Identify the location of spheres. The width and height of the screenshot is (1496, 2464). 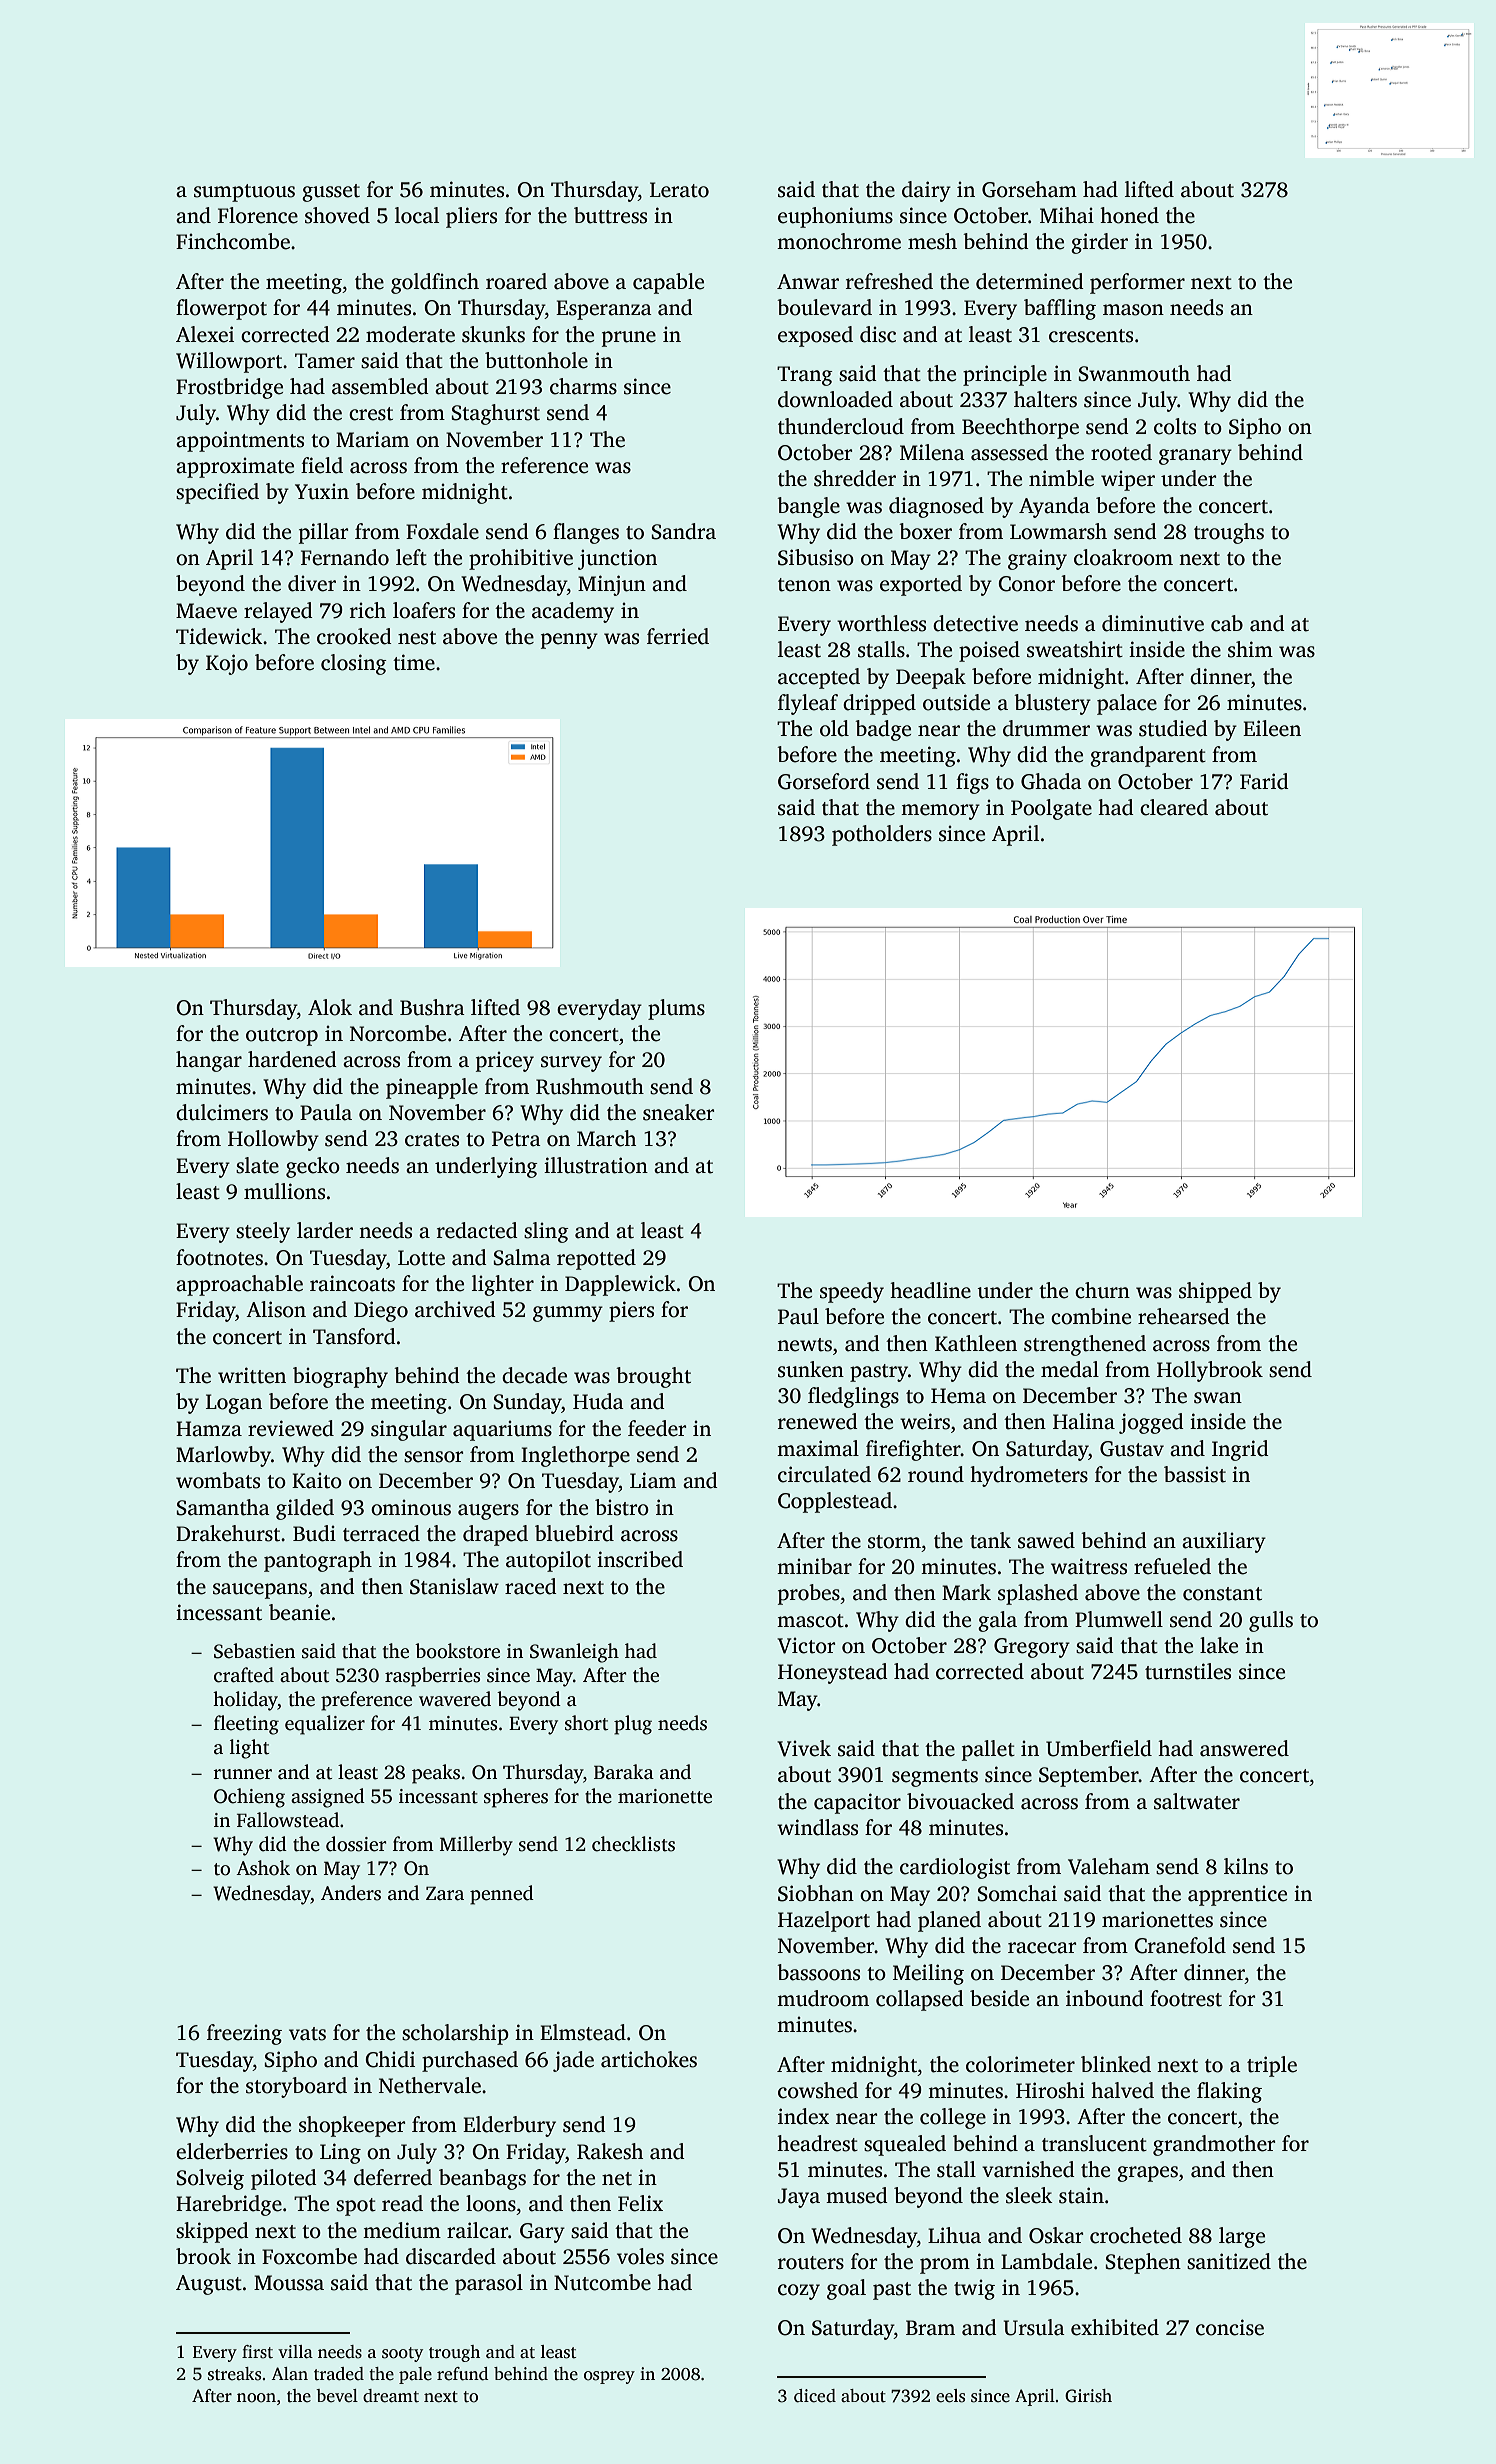
(516, 1798).
